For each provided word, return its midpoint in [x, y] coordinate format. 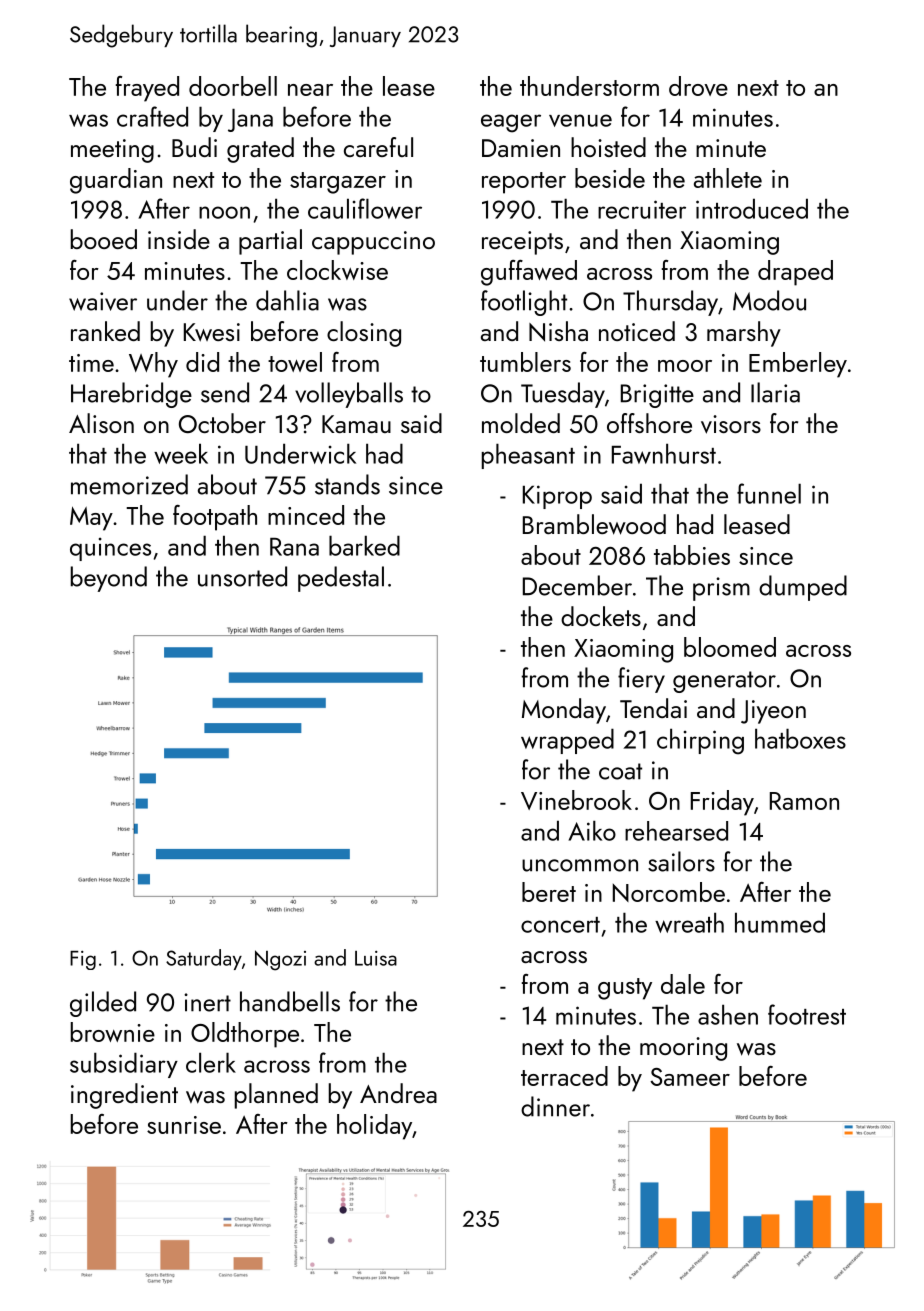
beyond [109, 579]
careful [378, 147]
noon [224, 212]
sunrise [184, 1125]
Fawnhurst [664, 453]
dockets [601, 616]
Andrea [398, 1093]
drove [698, 86]
